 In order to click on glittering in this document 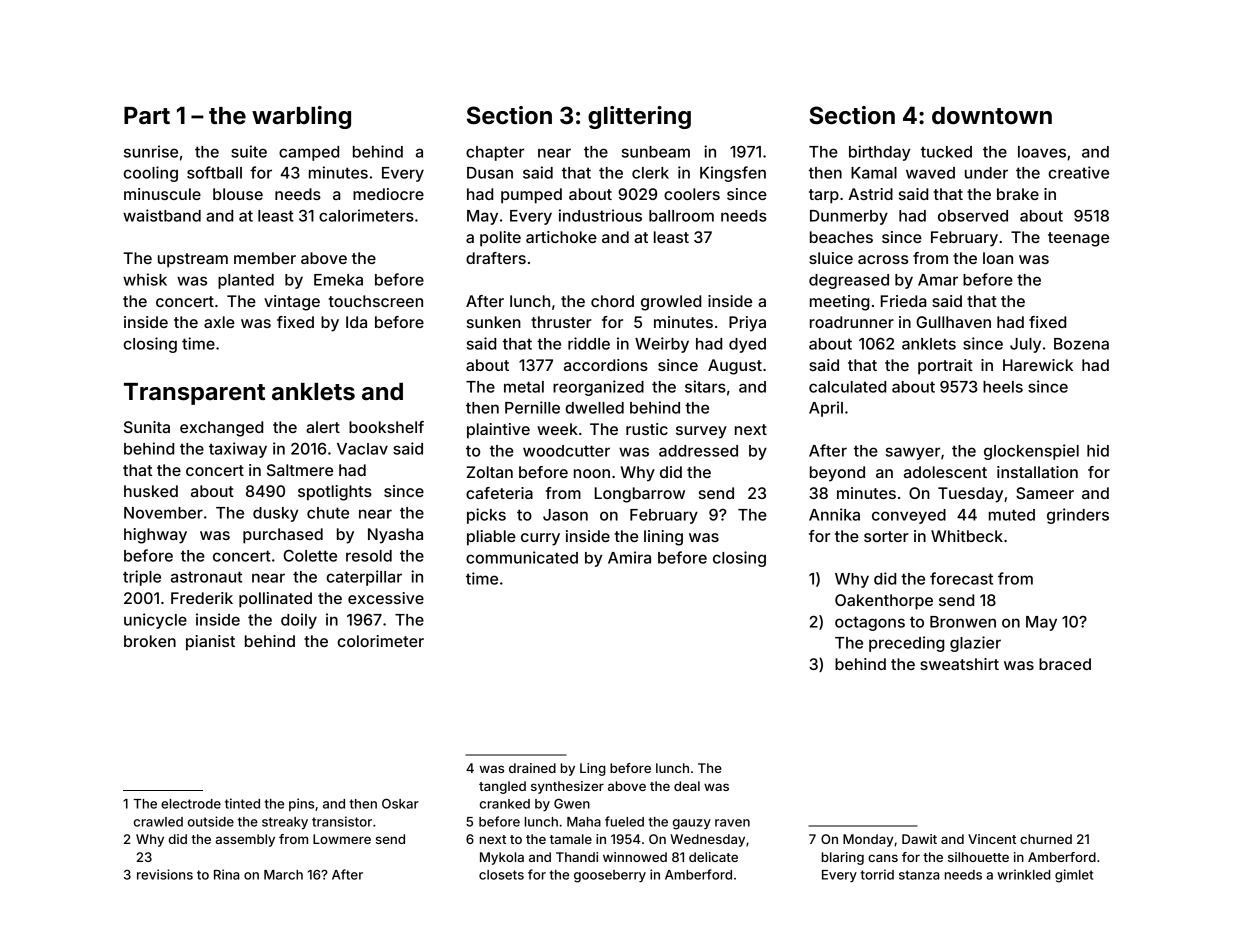, I will do `click(639, 117)`.
